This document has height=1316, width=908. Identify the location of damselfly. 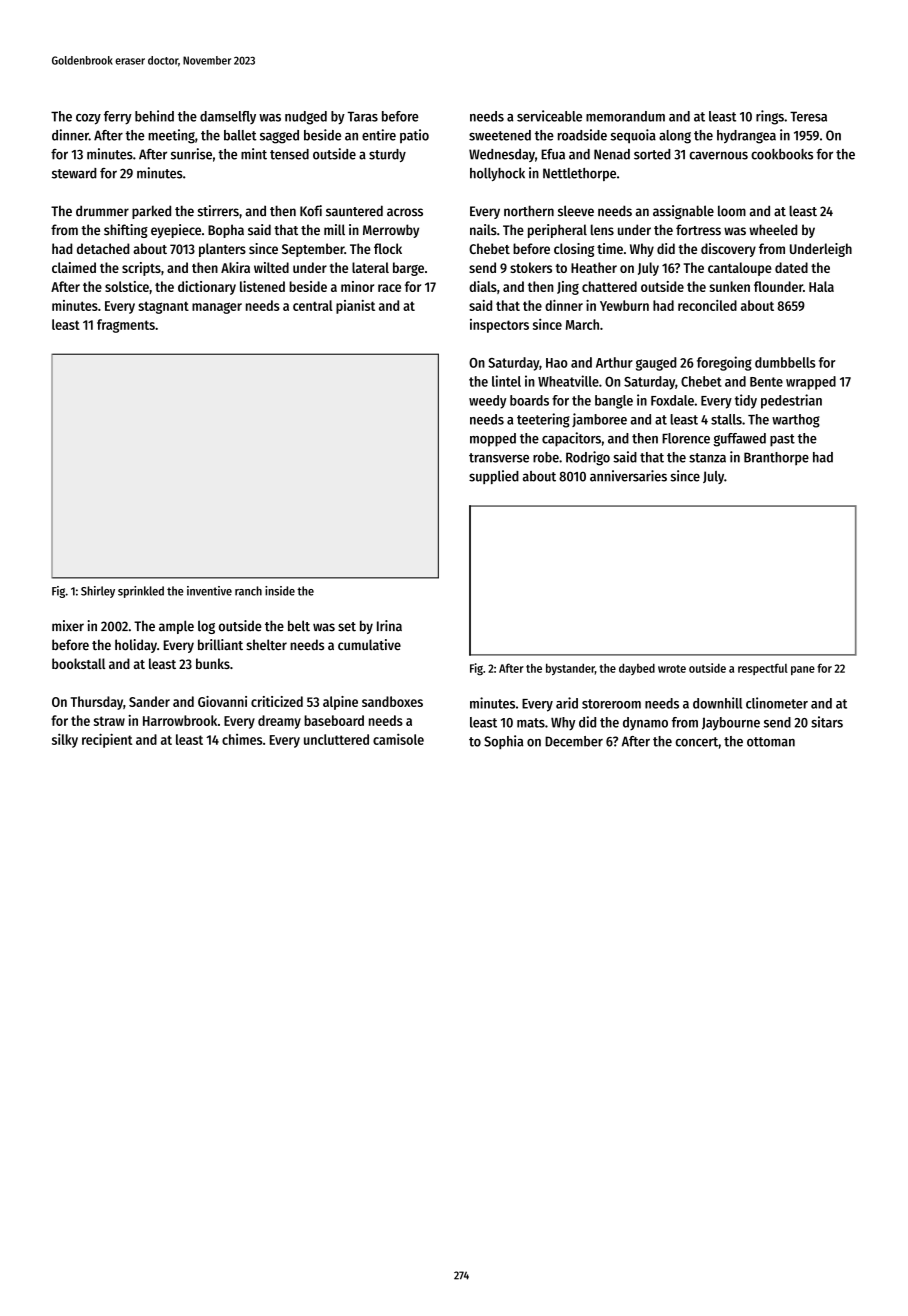
(228, 117).
